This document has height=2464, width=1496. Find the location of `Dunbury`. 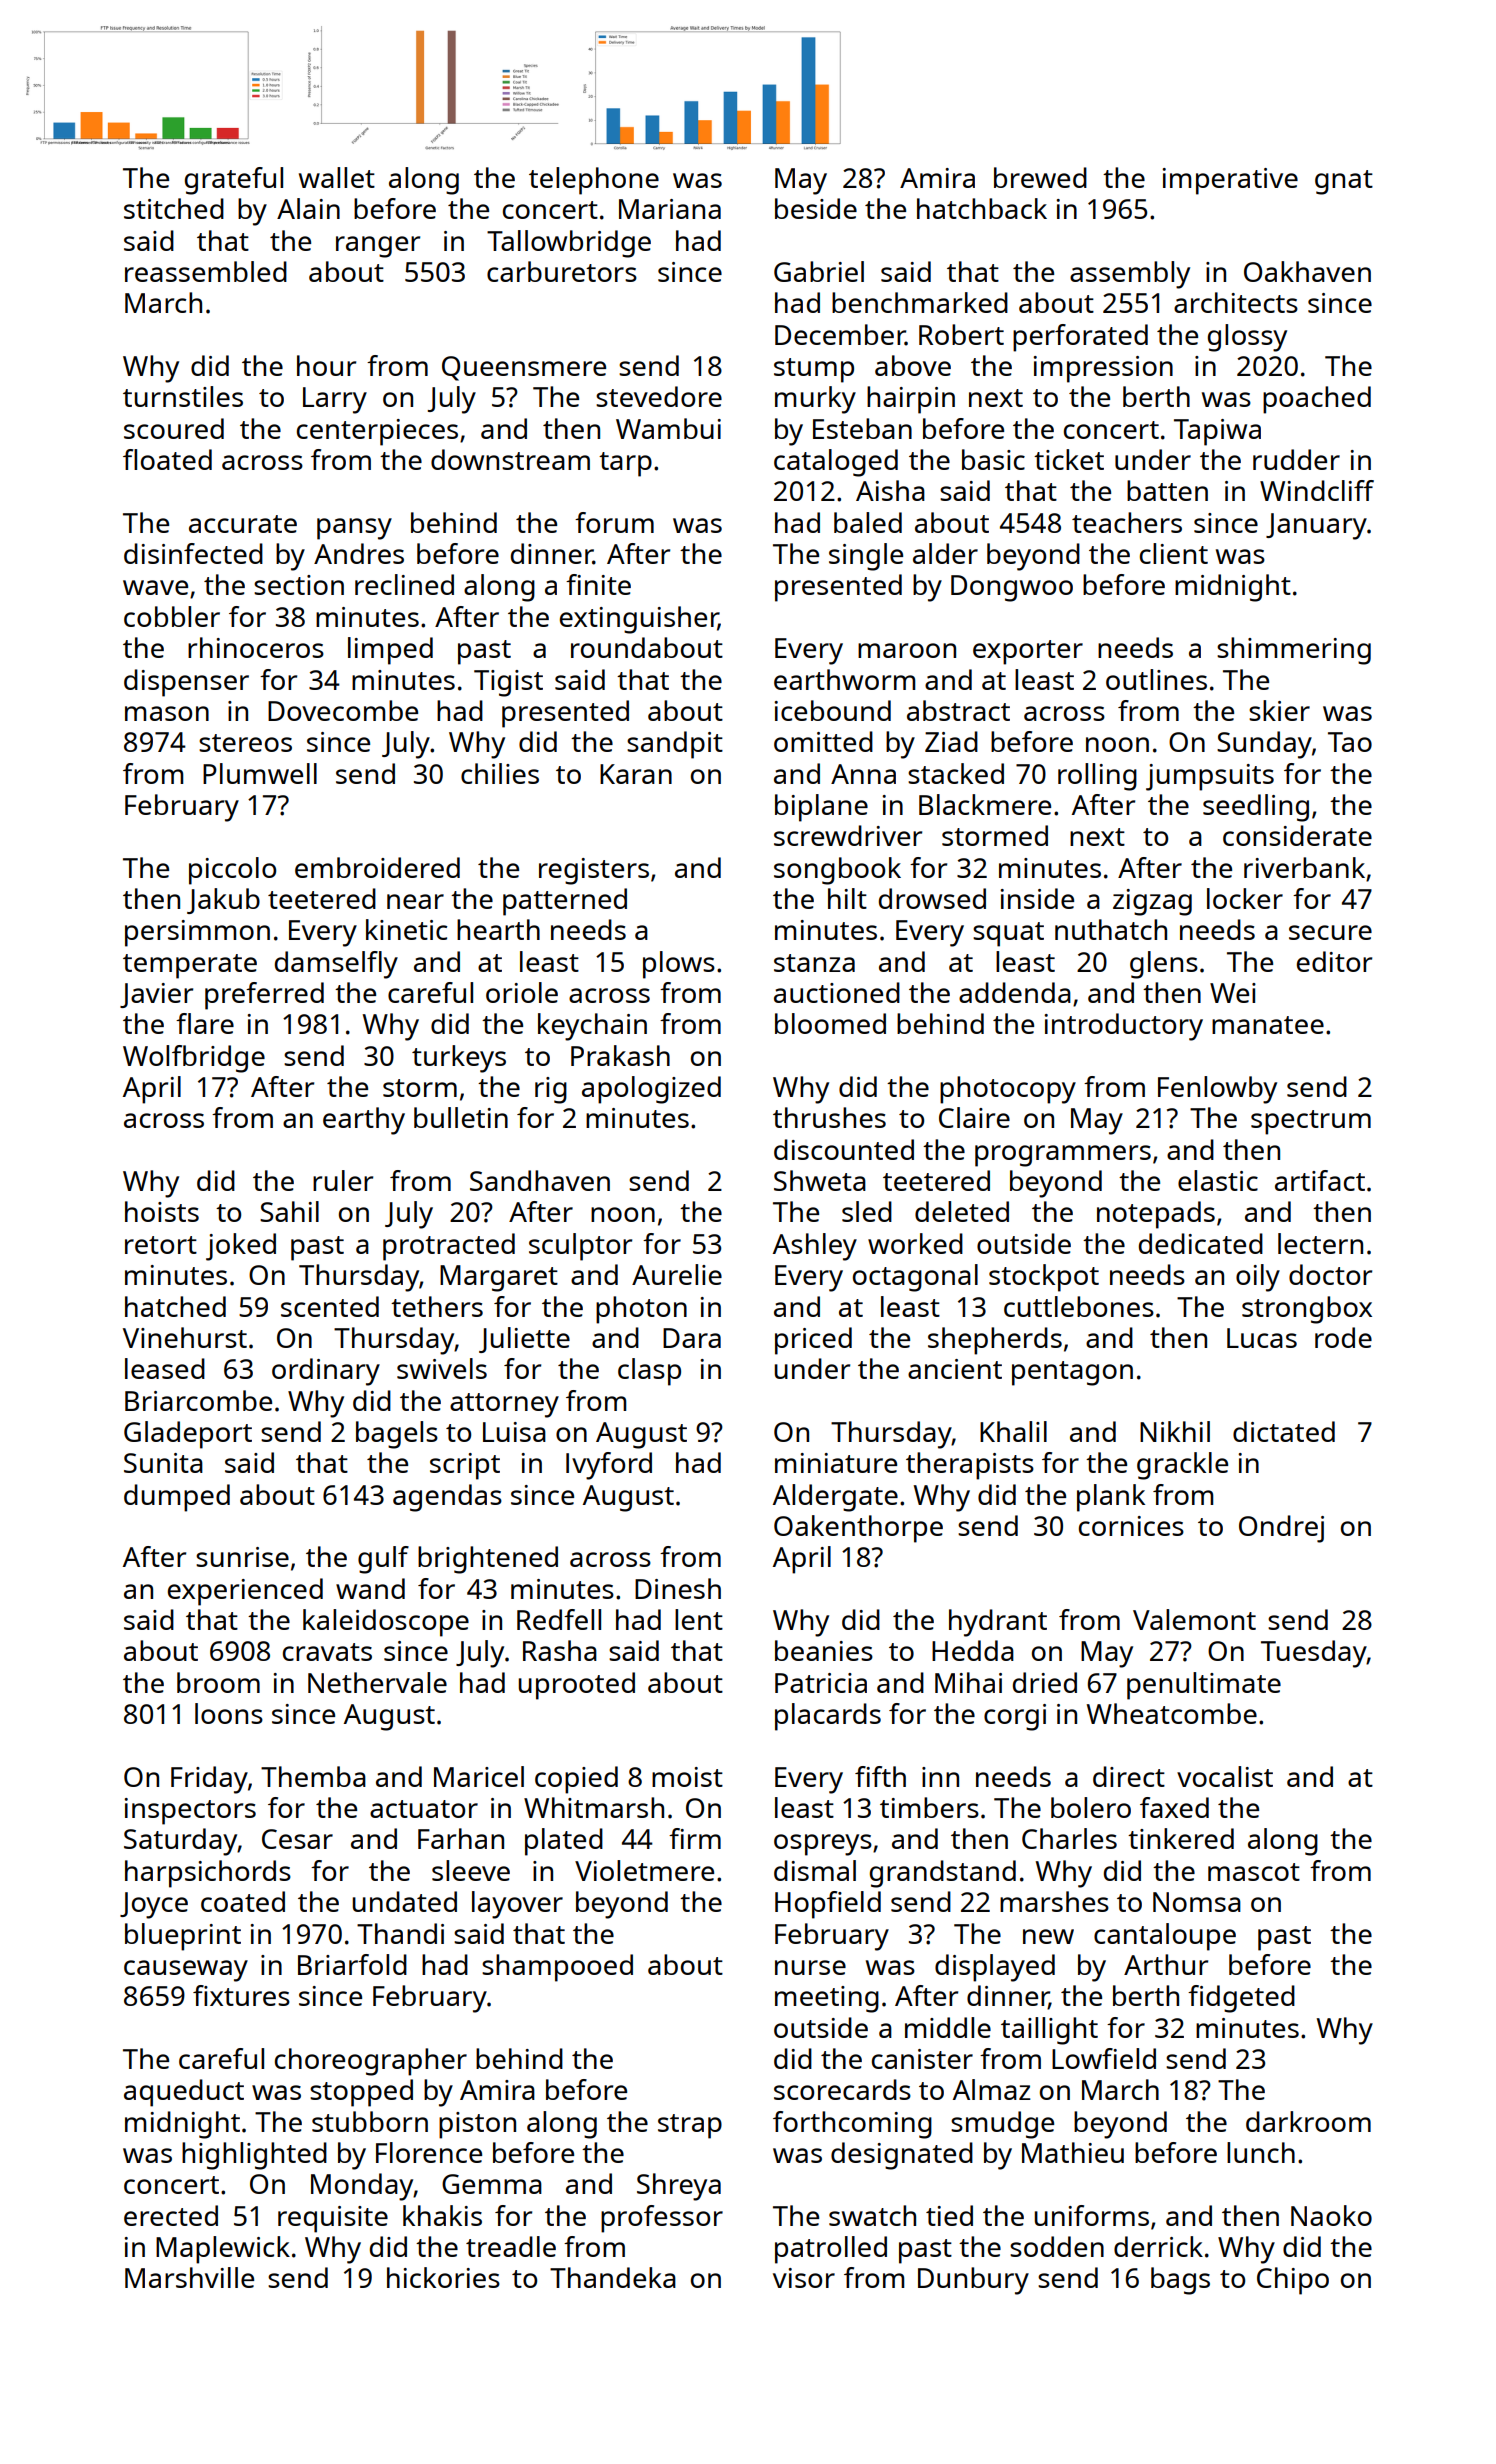

Dunbury is located at coordinates (973, 2281).
